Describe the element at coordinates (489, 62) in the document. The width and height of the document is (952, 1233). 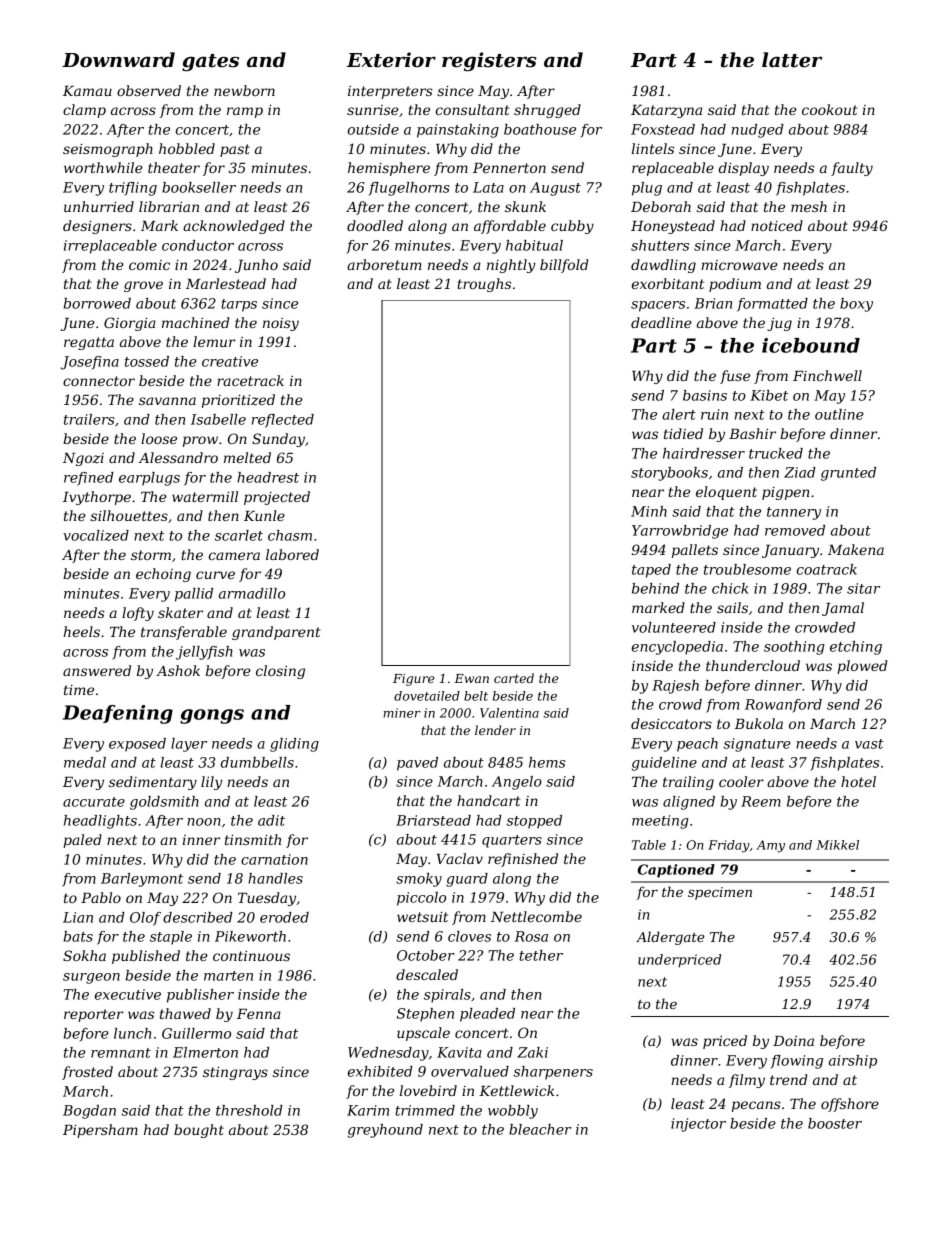
I see `registers` at that location.
